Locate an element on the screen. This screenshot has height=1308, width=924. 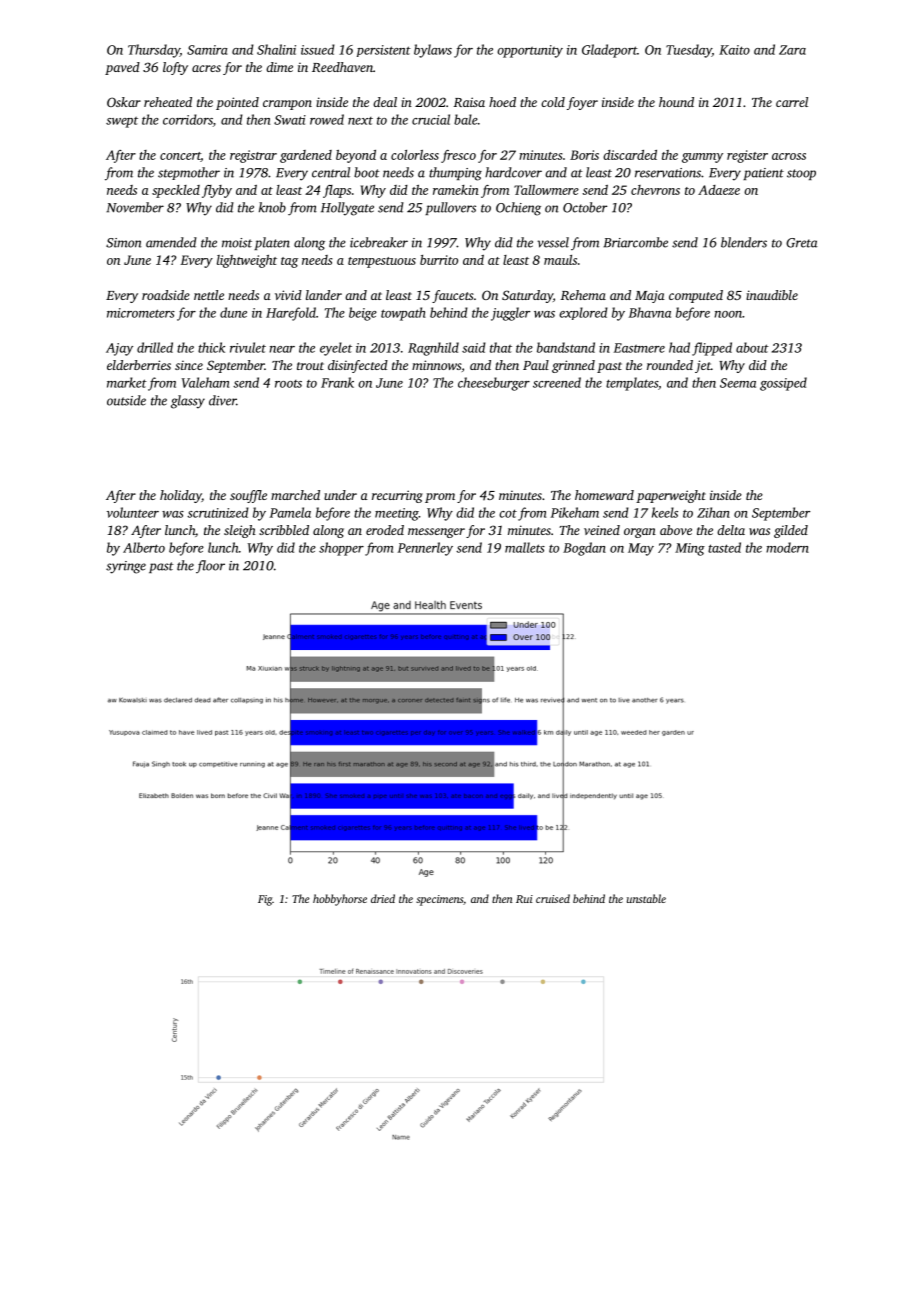
keels is located at coordinates (665, 512).
